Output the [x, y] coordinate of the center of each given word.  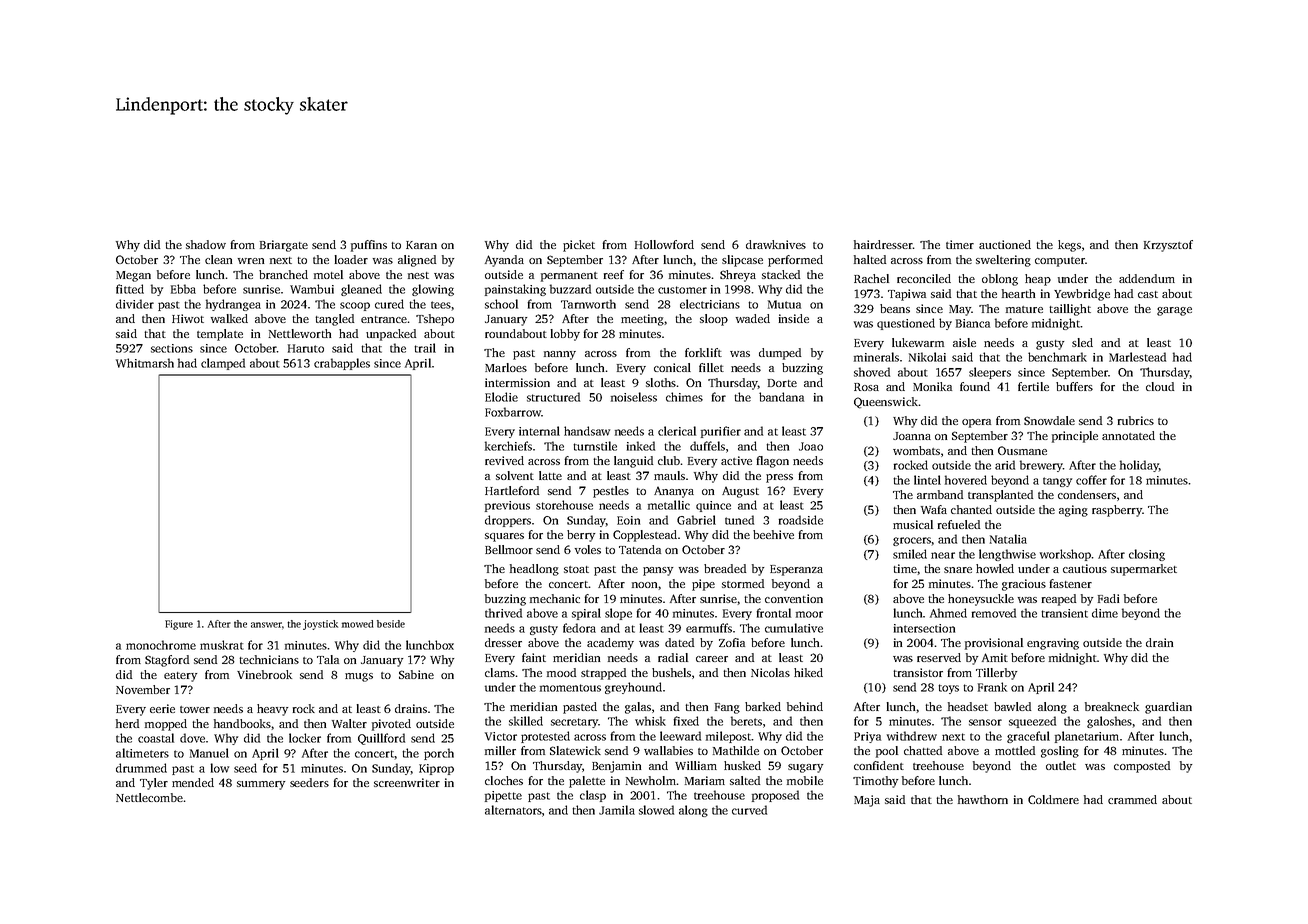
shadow [206, 244]
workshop [1065, 555]
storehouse [564, 505]
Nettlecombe [149, 797]
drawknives [776, 244]
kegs [1069, 246]
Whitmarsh [145, 363]
